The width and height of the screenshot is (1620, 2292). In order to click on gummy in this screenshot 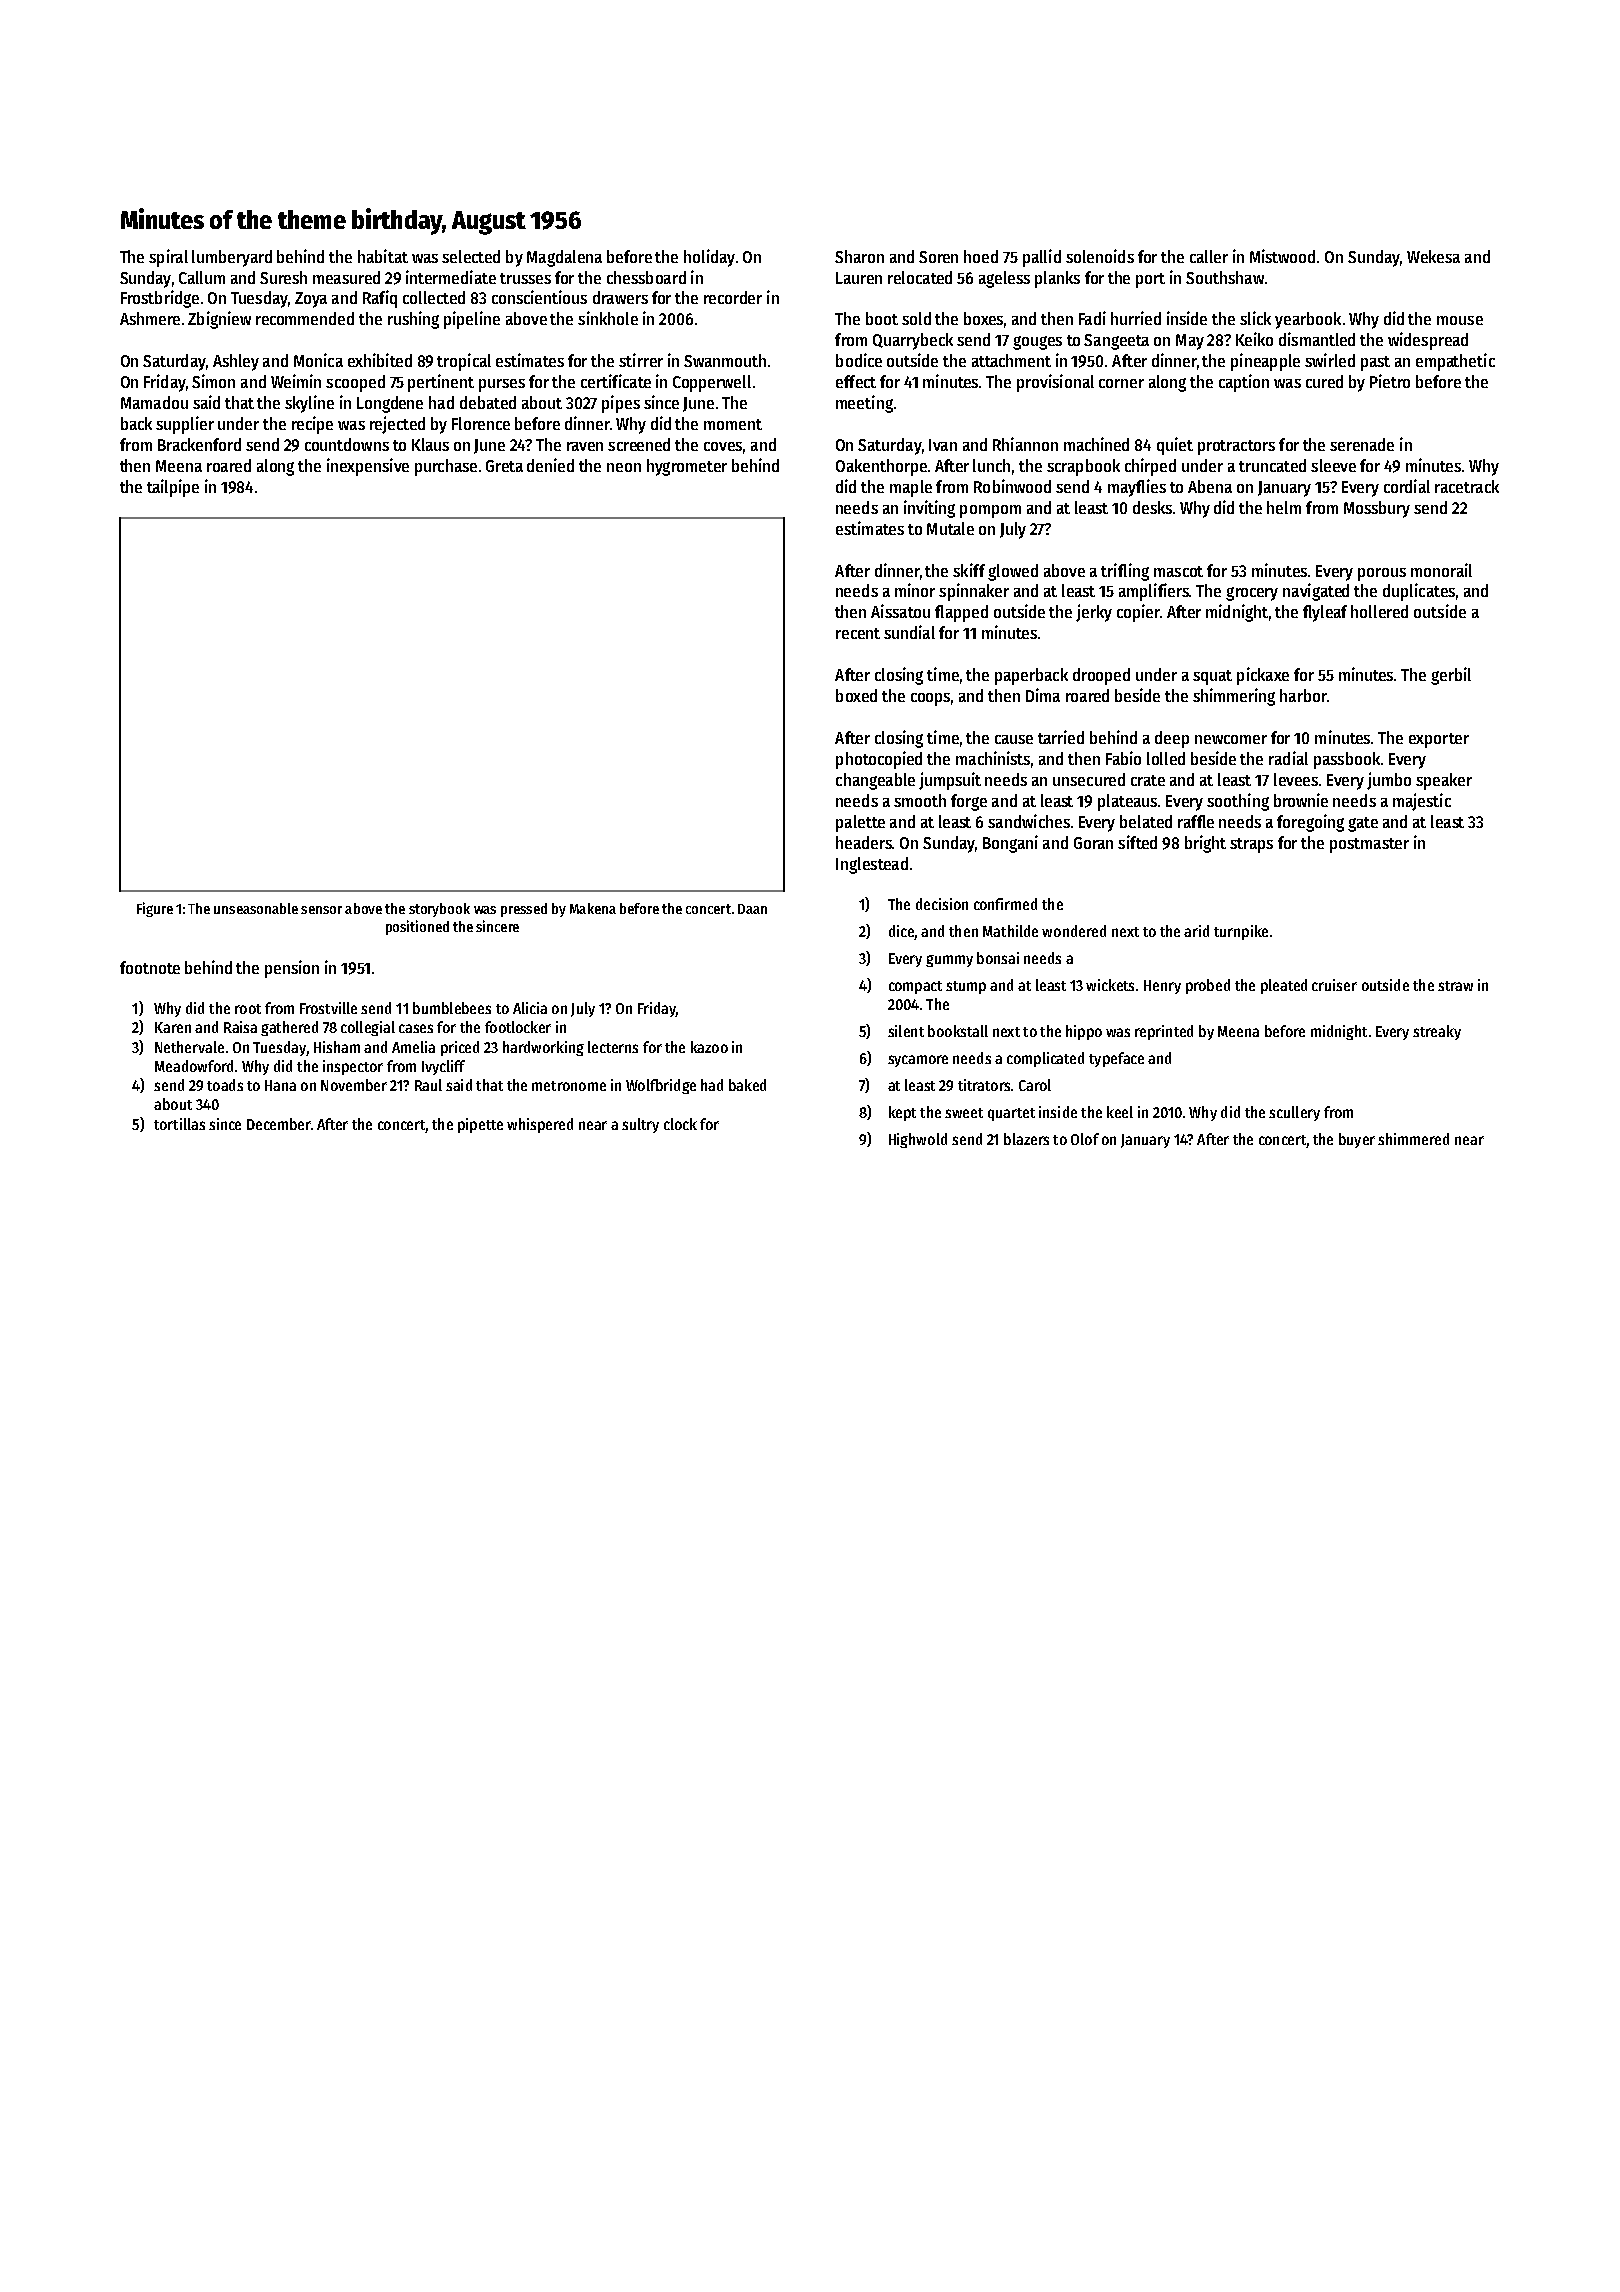, I will do `click(949, 961)`.
